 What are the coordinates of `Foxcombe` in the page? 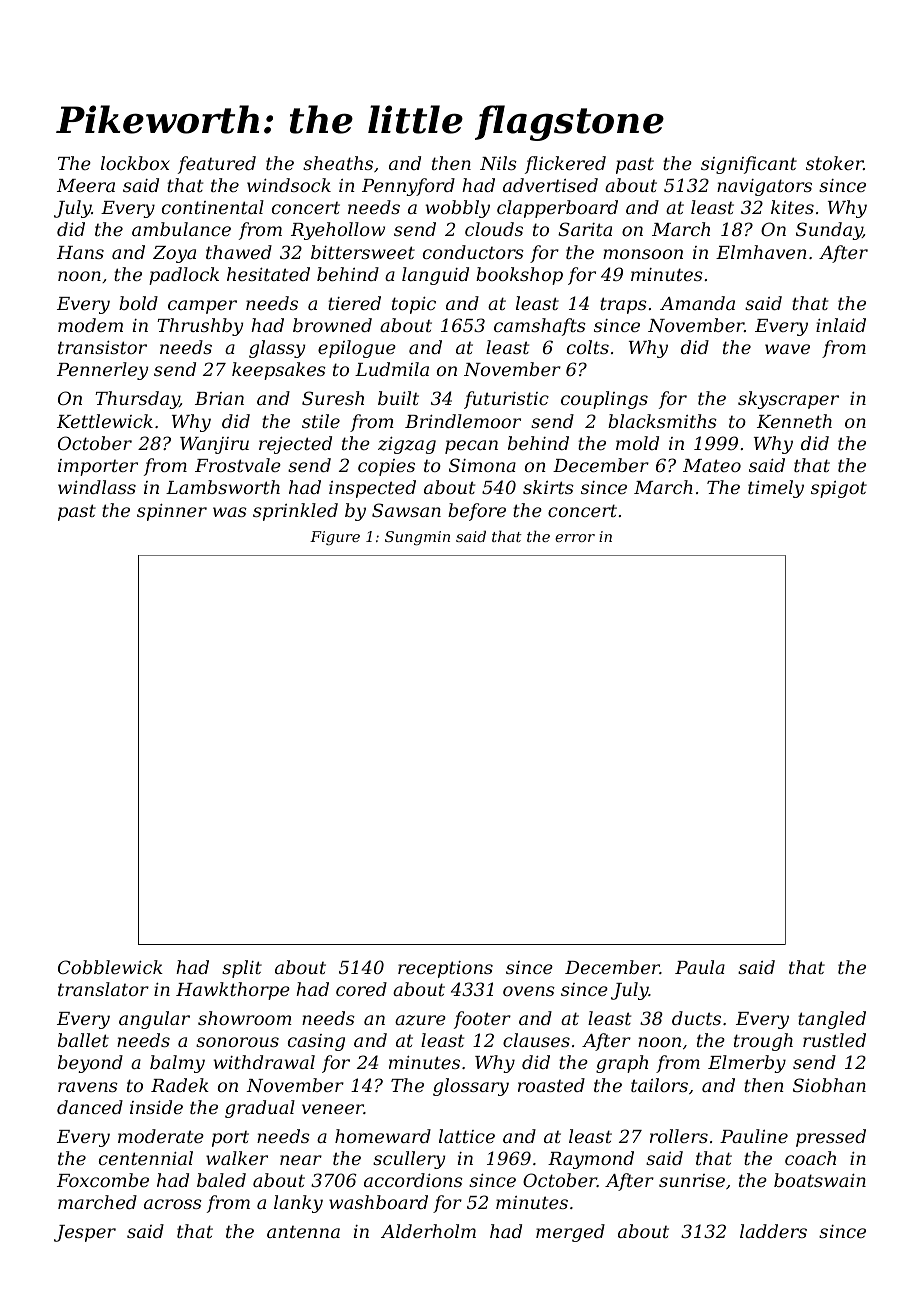 It's located at (103, 1180).
